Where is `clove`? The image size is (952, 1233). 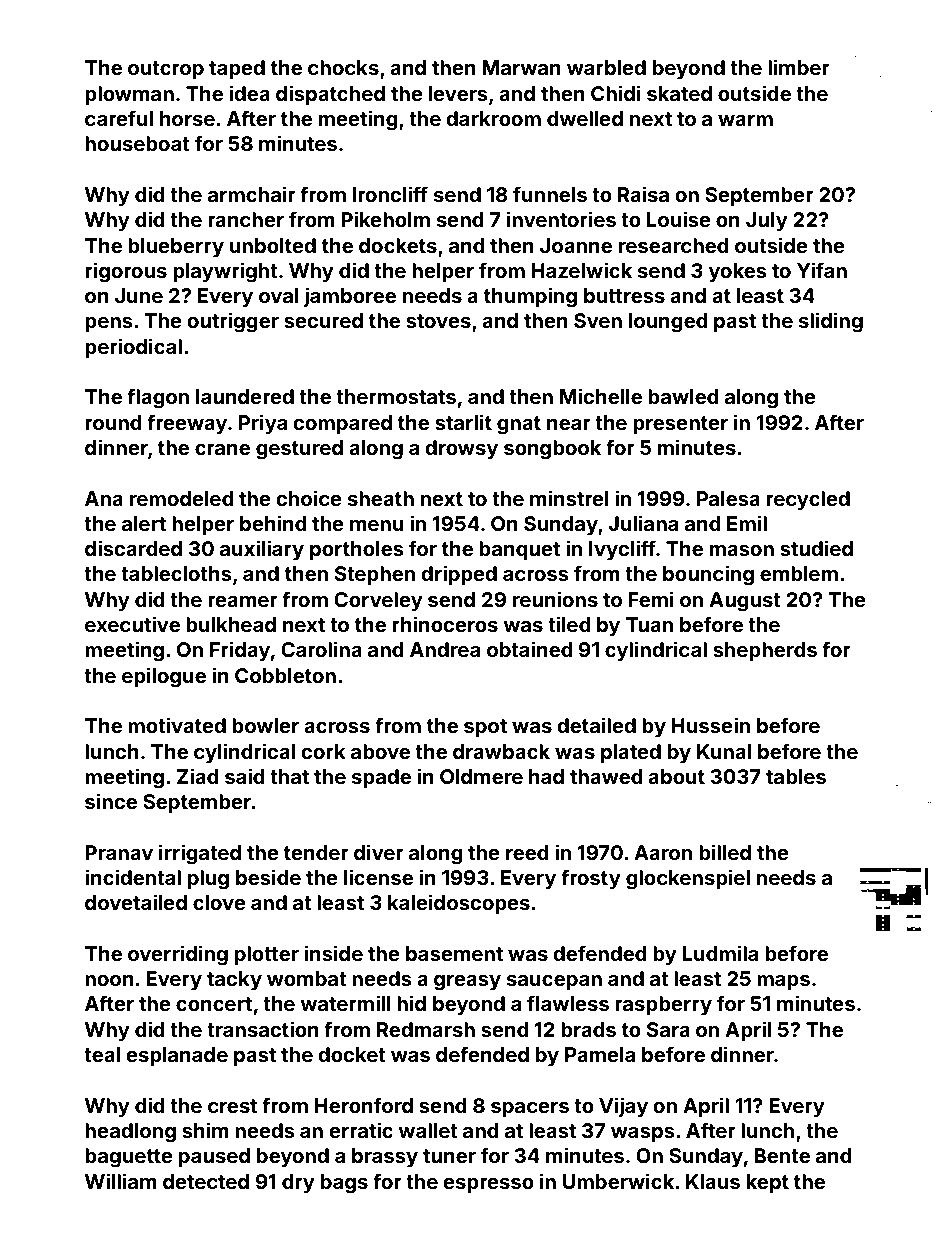
clove is located at coordinates (219, 902).
